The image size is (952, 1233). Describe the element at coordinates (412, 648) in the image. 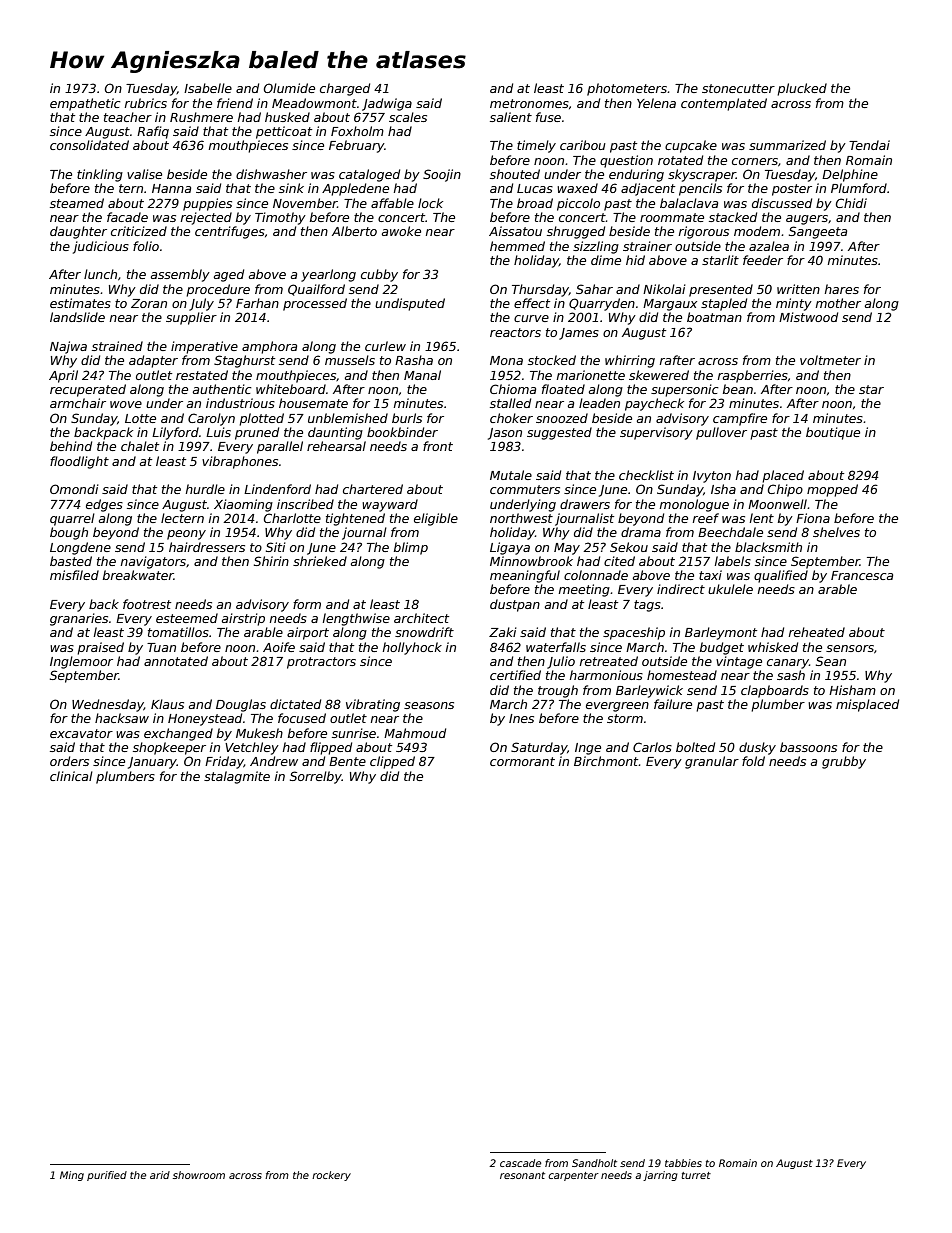

I see `hollyhock` at that location.
